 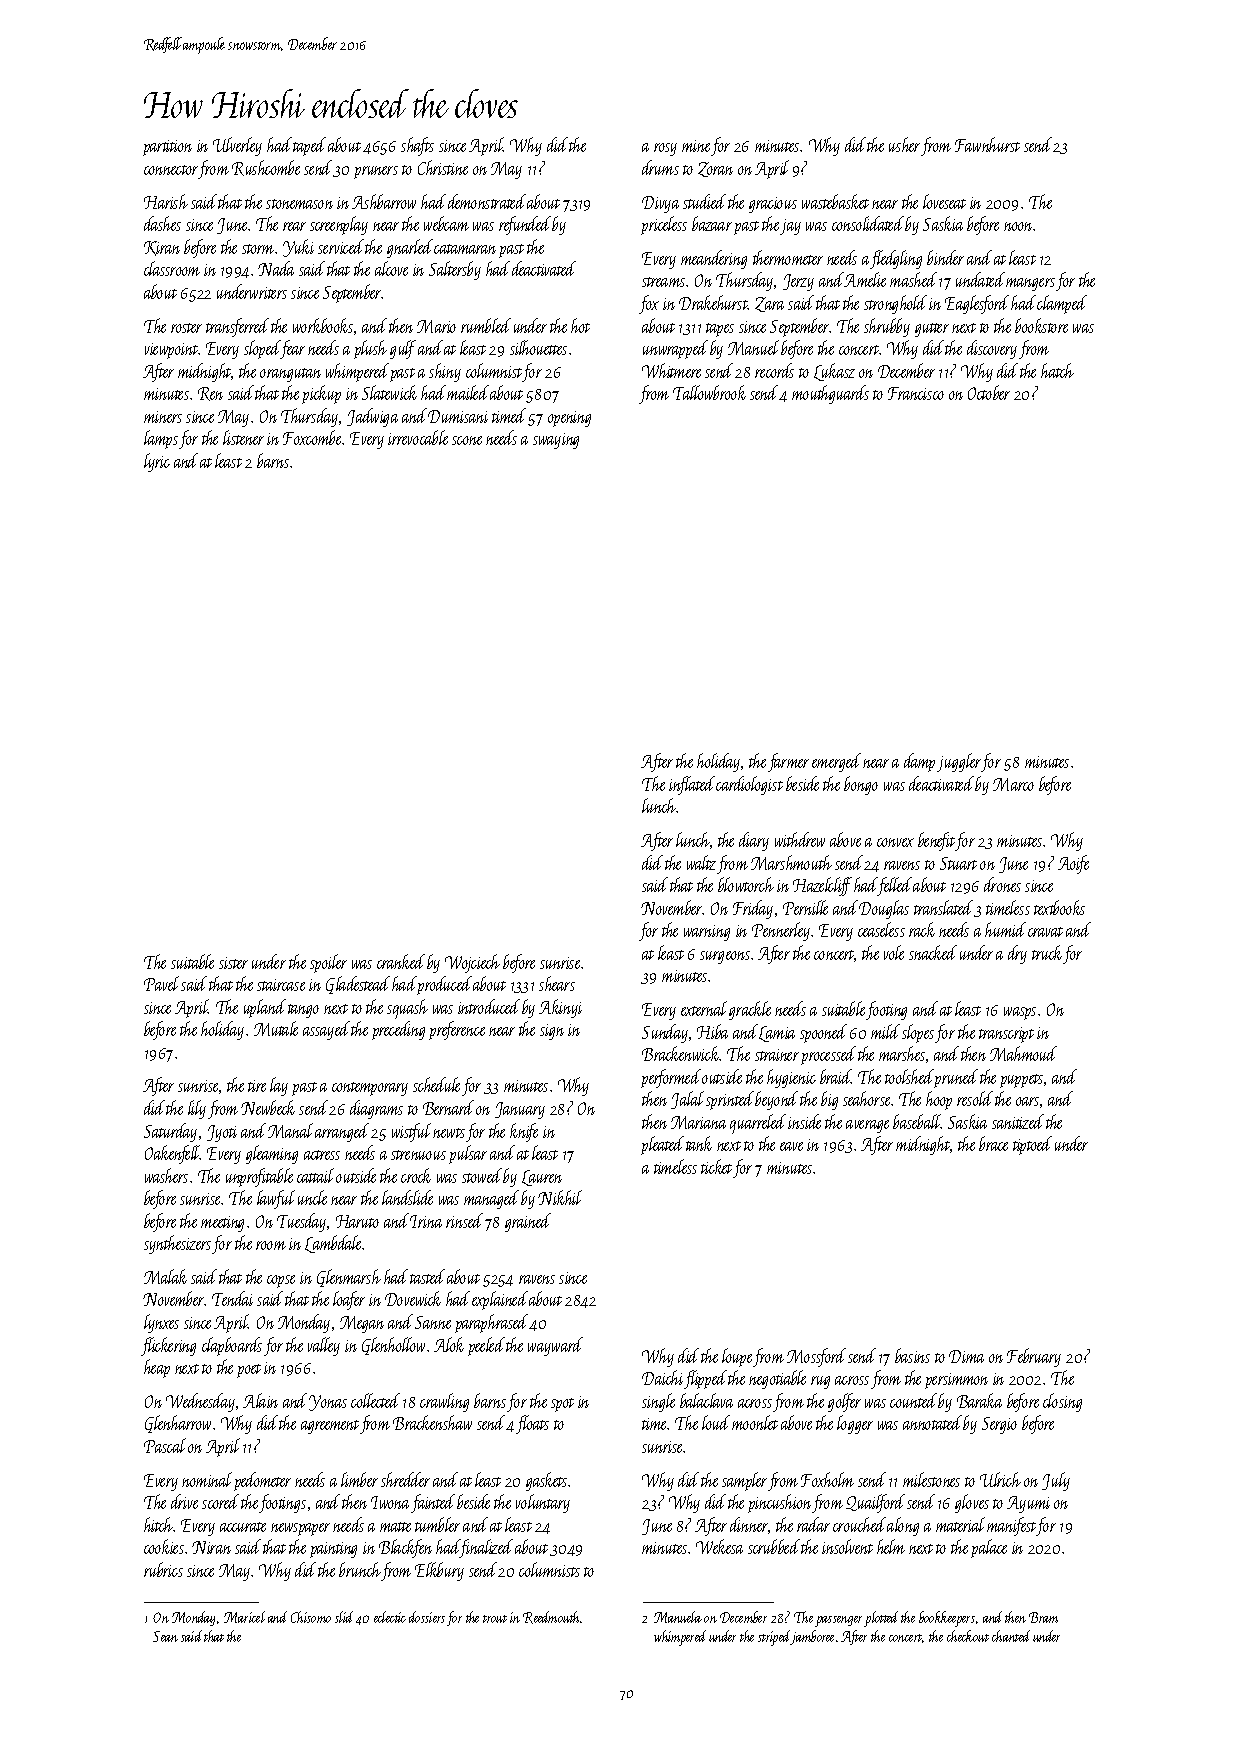 I want to click on loafer, so click(x=349, y=1300).
